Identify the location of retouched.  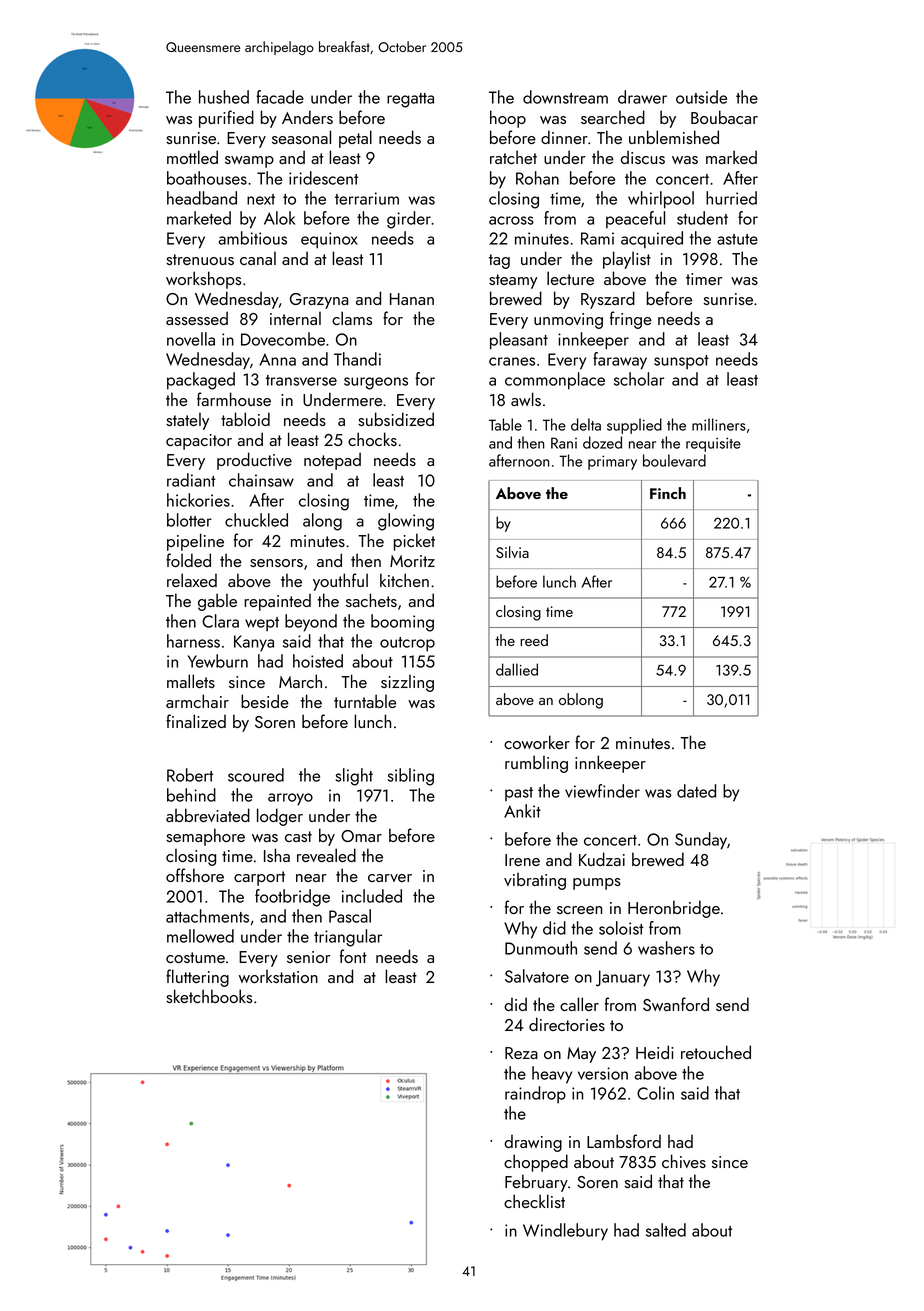
(716, 1052).
